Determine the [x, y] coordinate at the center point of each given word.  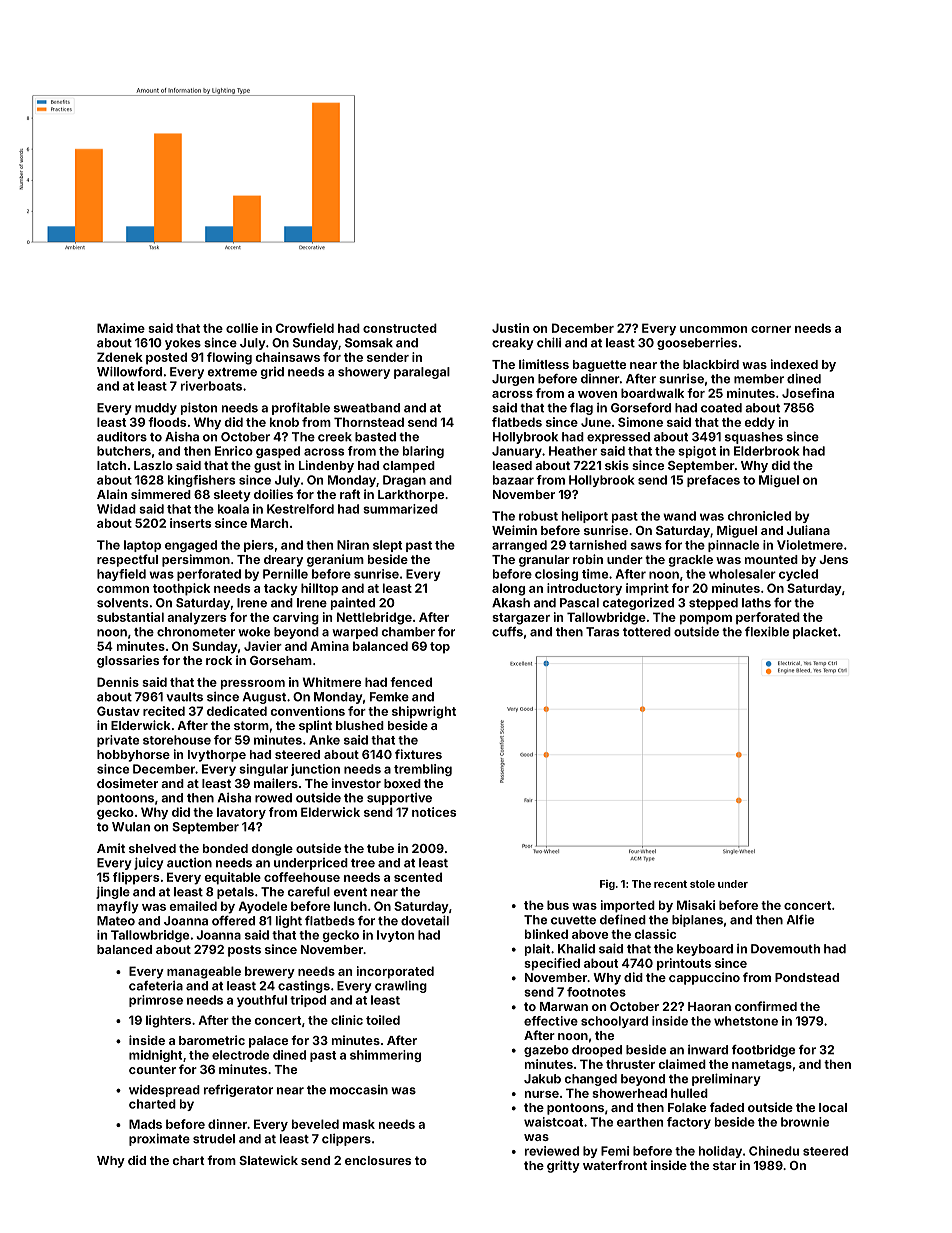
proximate [159, 1139]
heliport [585, 517]
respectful [127, 560]
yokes [183, 344]
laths [756, 603]
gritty [563, 1166]
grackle [690, 561]
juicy [148, 863]
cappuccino [704, 978]
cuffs [507, 632]
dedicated [237, 711]
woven [597, 394]
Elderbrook [766, 451]
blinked [546, 934]
